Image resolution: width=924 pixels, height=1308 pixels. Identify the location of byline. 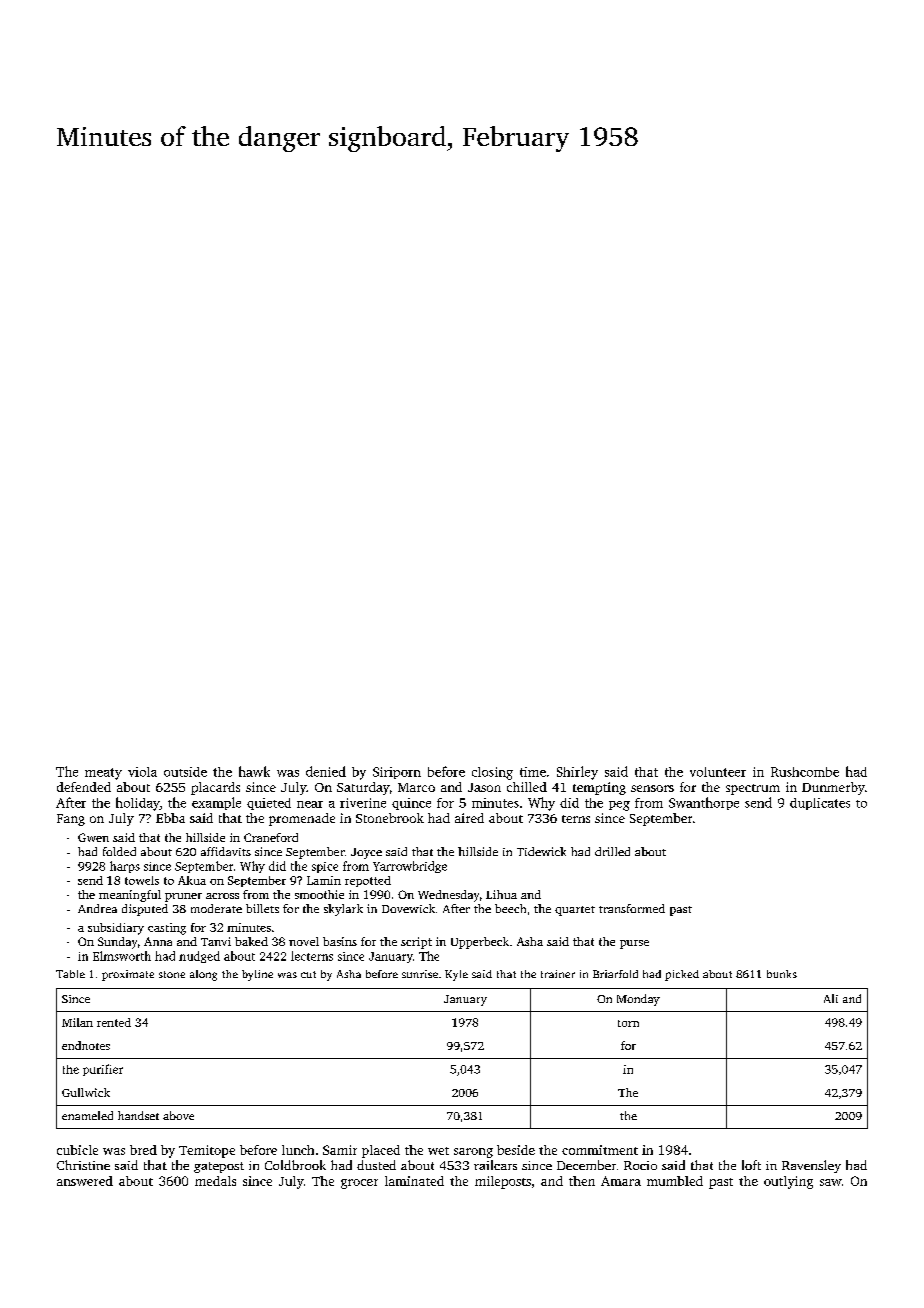
(257, 975).
